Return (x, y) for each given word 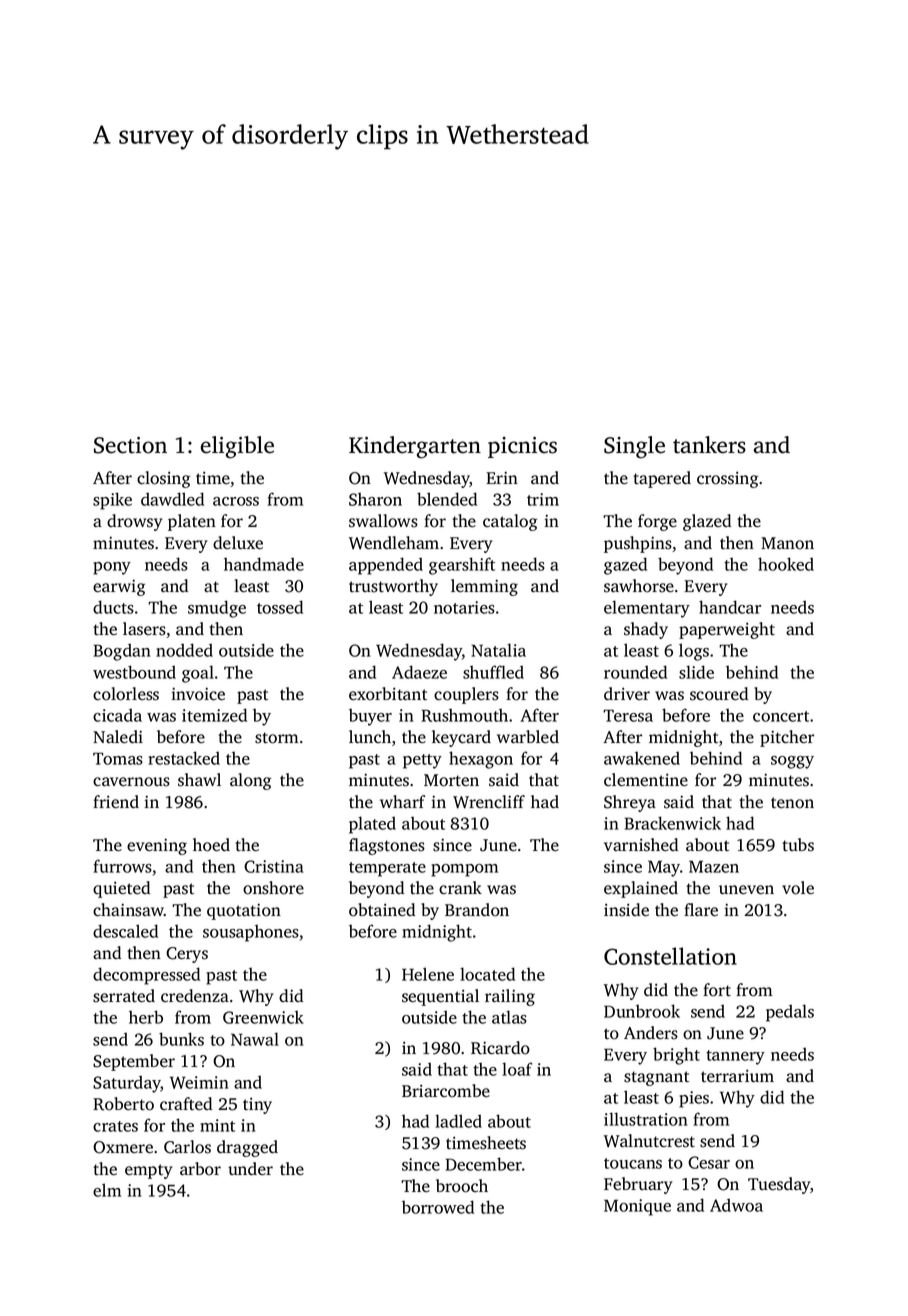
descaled (125, 931)
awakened (642, 758)
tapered (662, 479)
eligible (237, 447)
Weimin (199, 1082)
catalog (510, 522)
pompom (464, 870)
